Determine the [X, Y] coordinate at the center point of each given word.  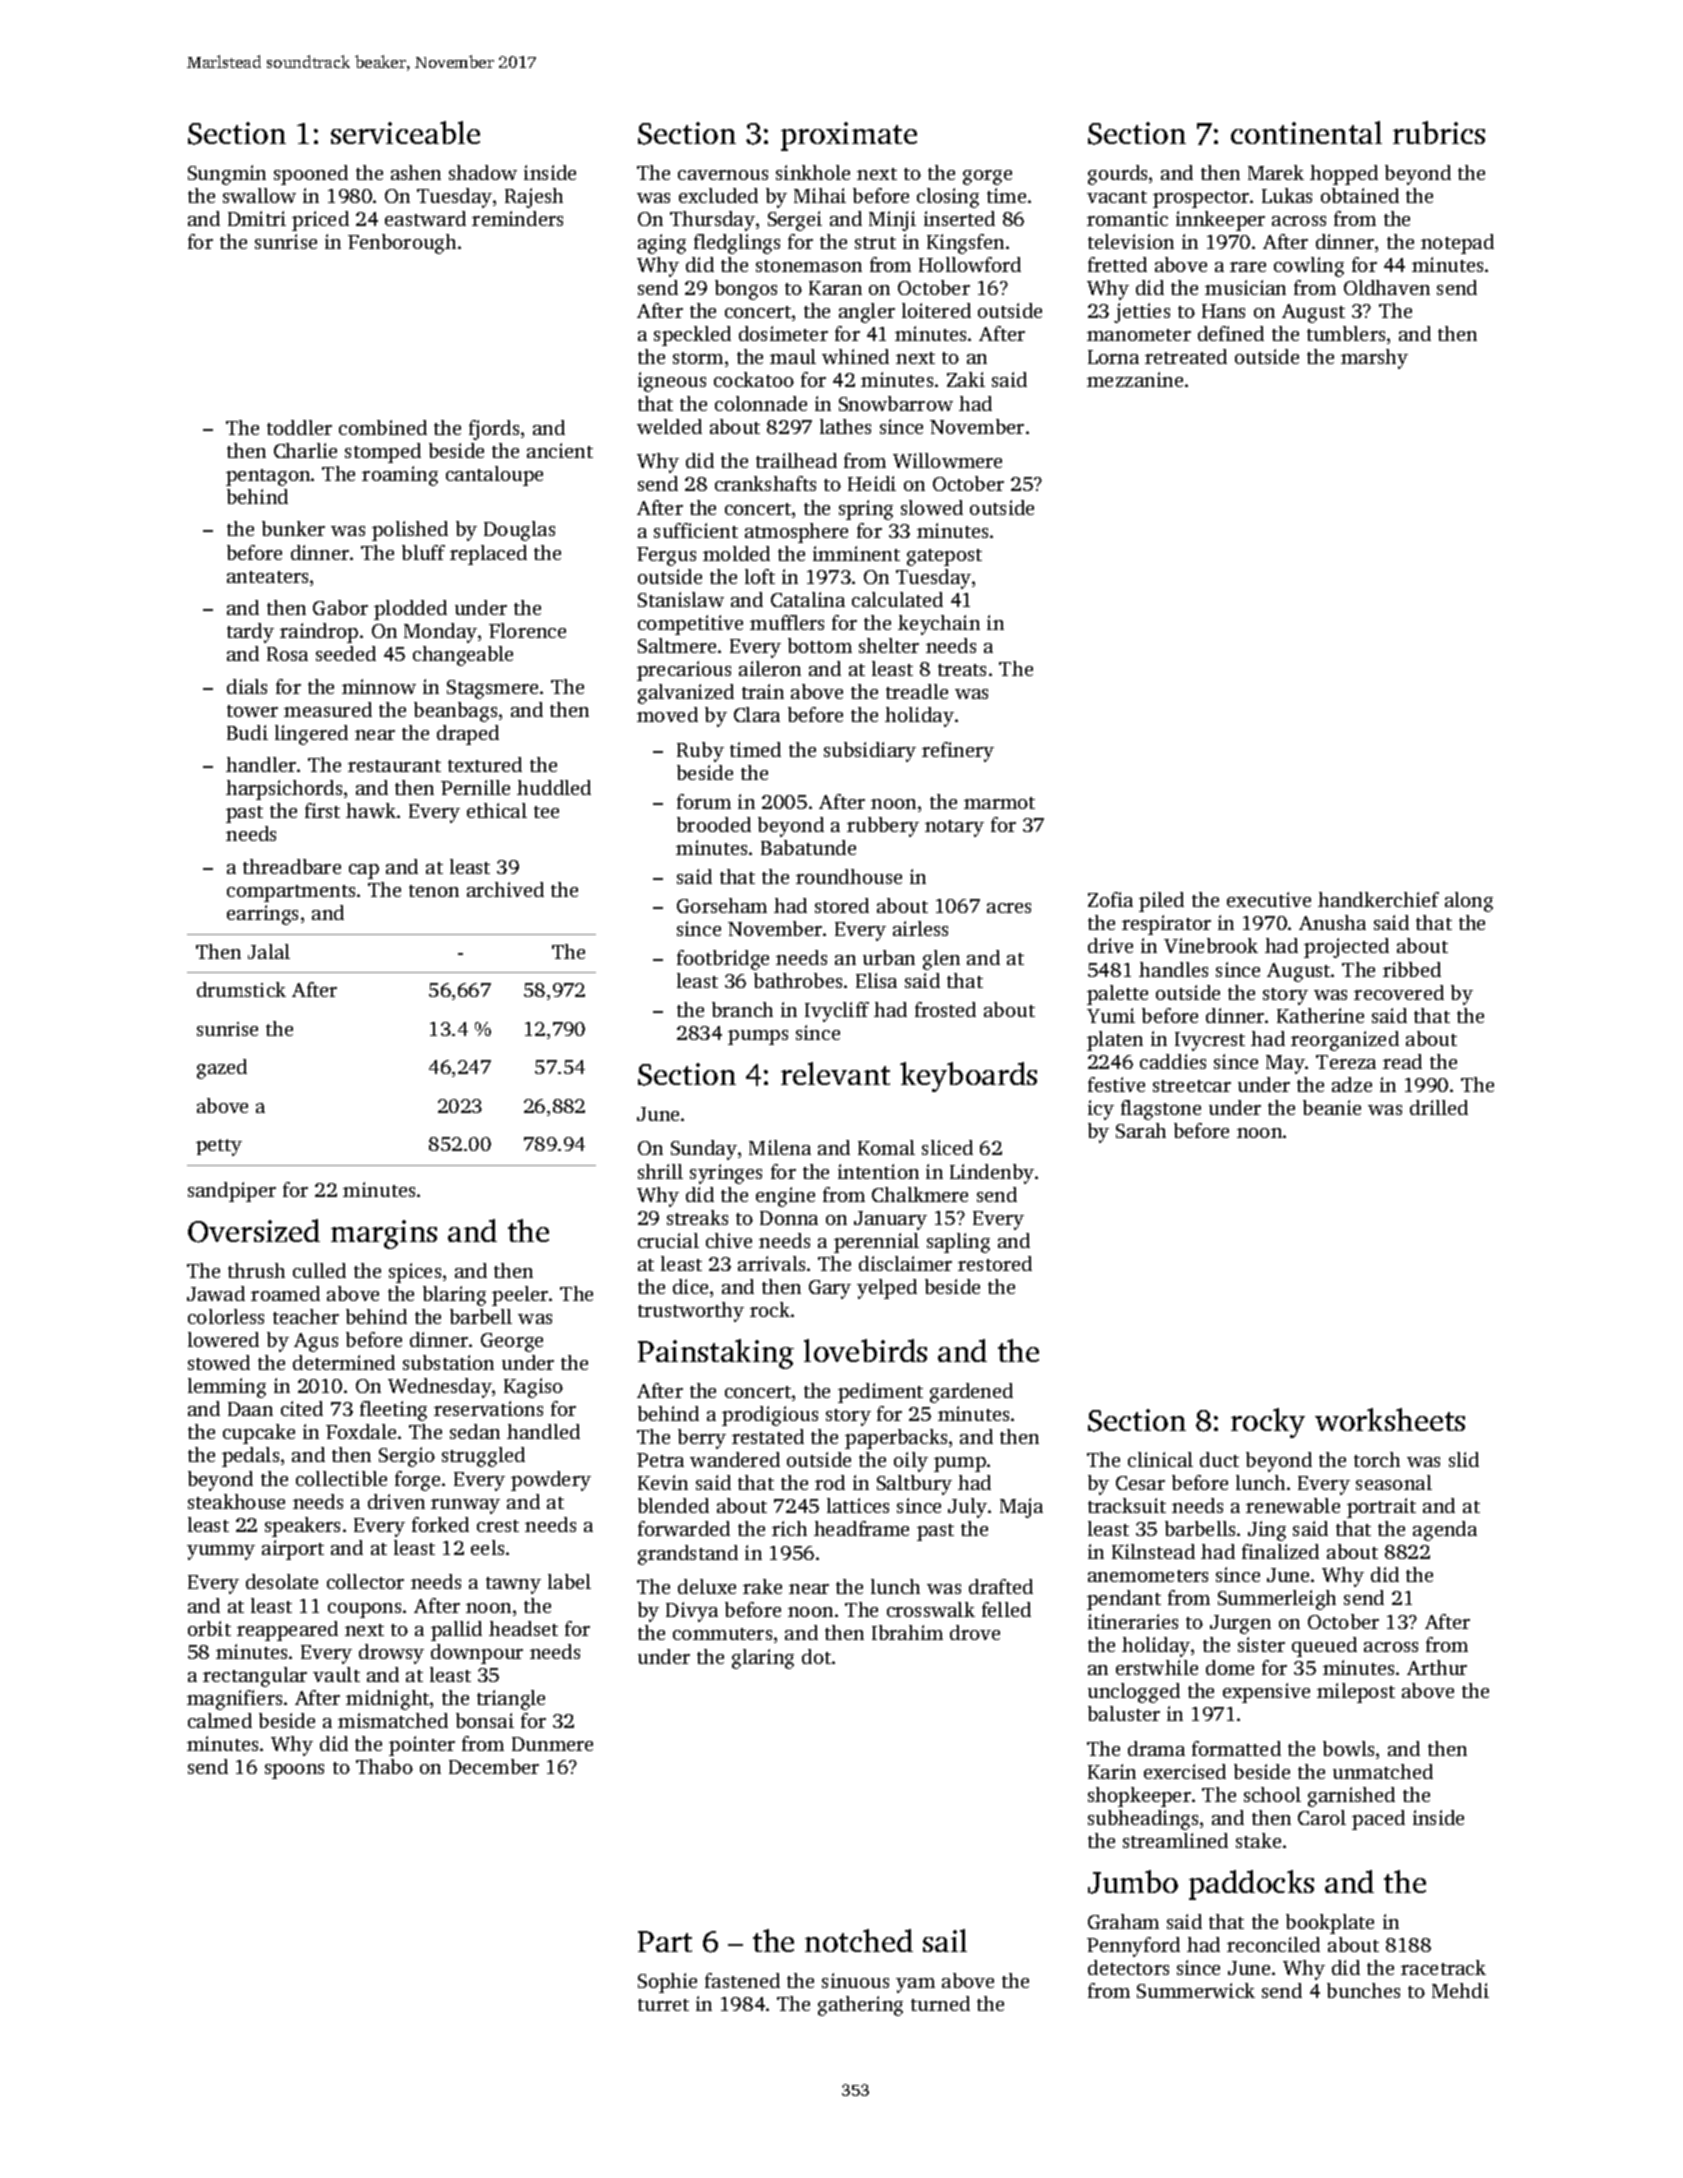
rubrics [1439, 132]
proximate [849, 136]
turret [663, 2005]
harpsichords [284, 790]
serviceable [405, 132]
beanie [1332, 1107]
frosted [945, 1009]
